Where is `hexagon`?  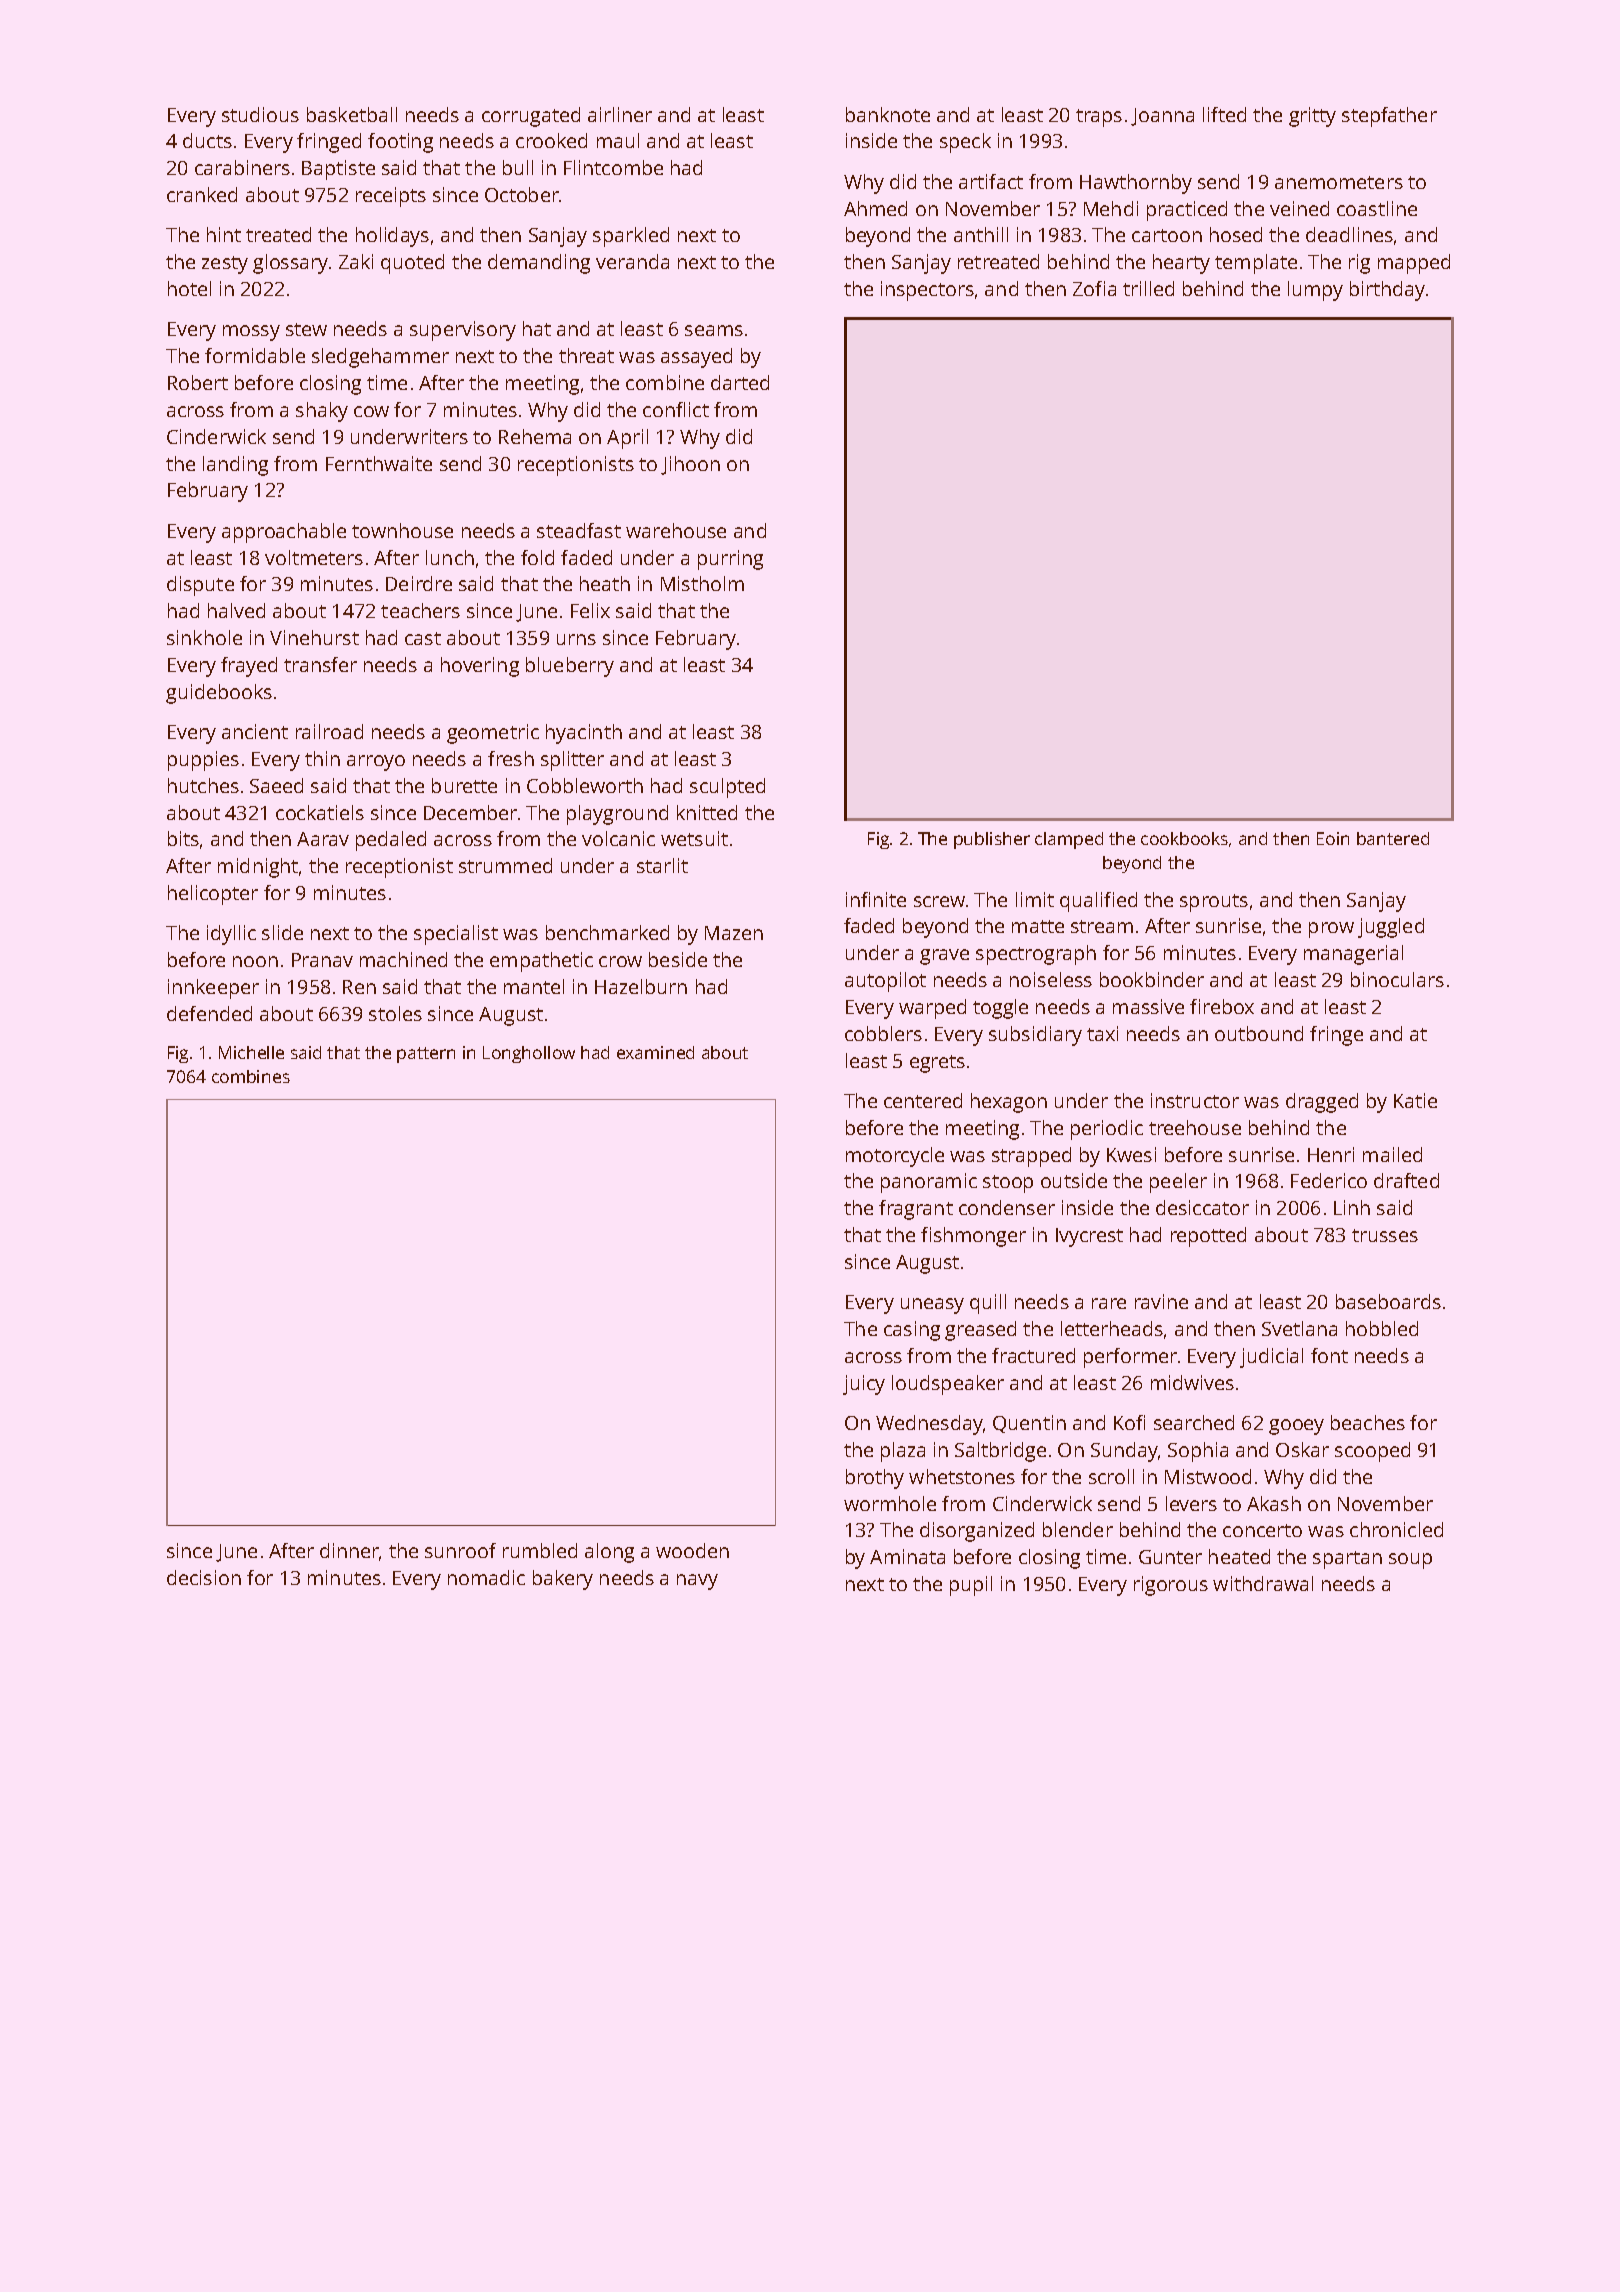 hexagon is located at coordinates (1009, 1103).
